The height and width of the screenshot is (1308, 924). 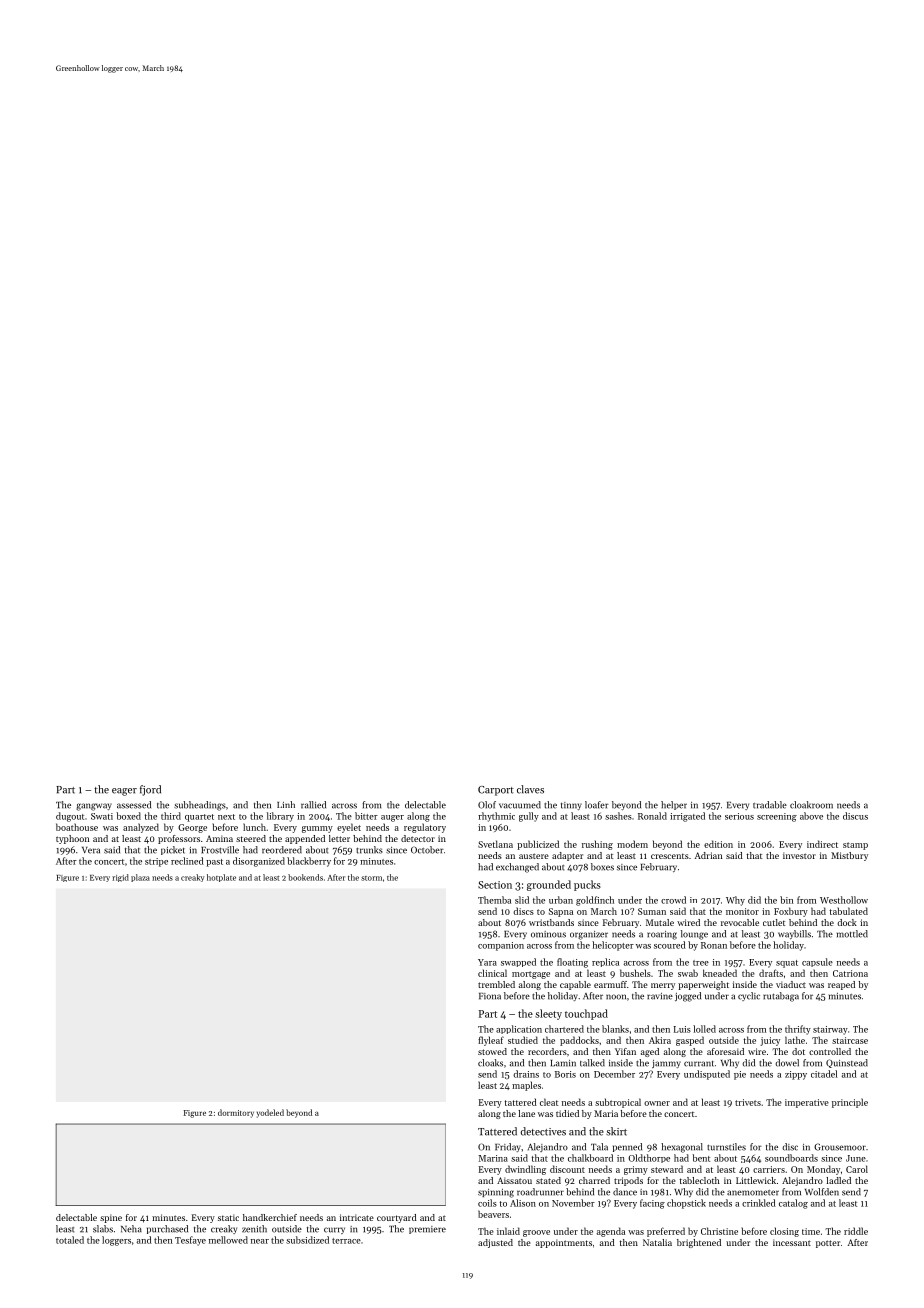 What do you see at coordinates (841, 985) in the screenshot?
I see `reaped` at bounding box center [841, 985].
